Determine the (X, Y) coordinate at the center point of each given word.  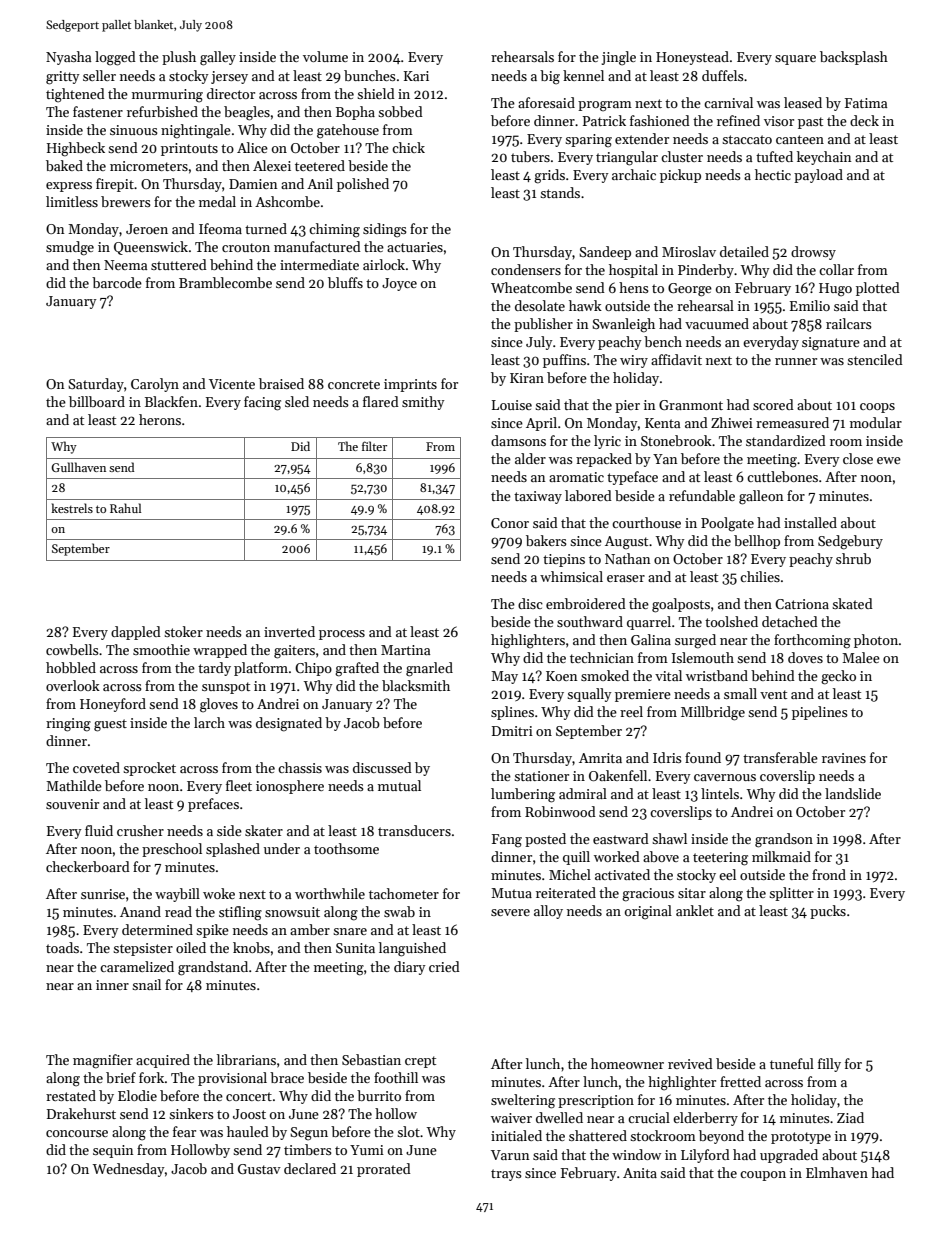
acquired (163, 1061)
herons (160, 419)
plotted (878, 289)
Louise (512, 405)
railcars (849, 323)
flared (381, 401)
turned (266, 228)
